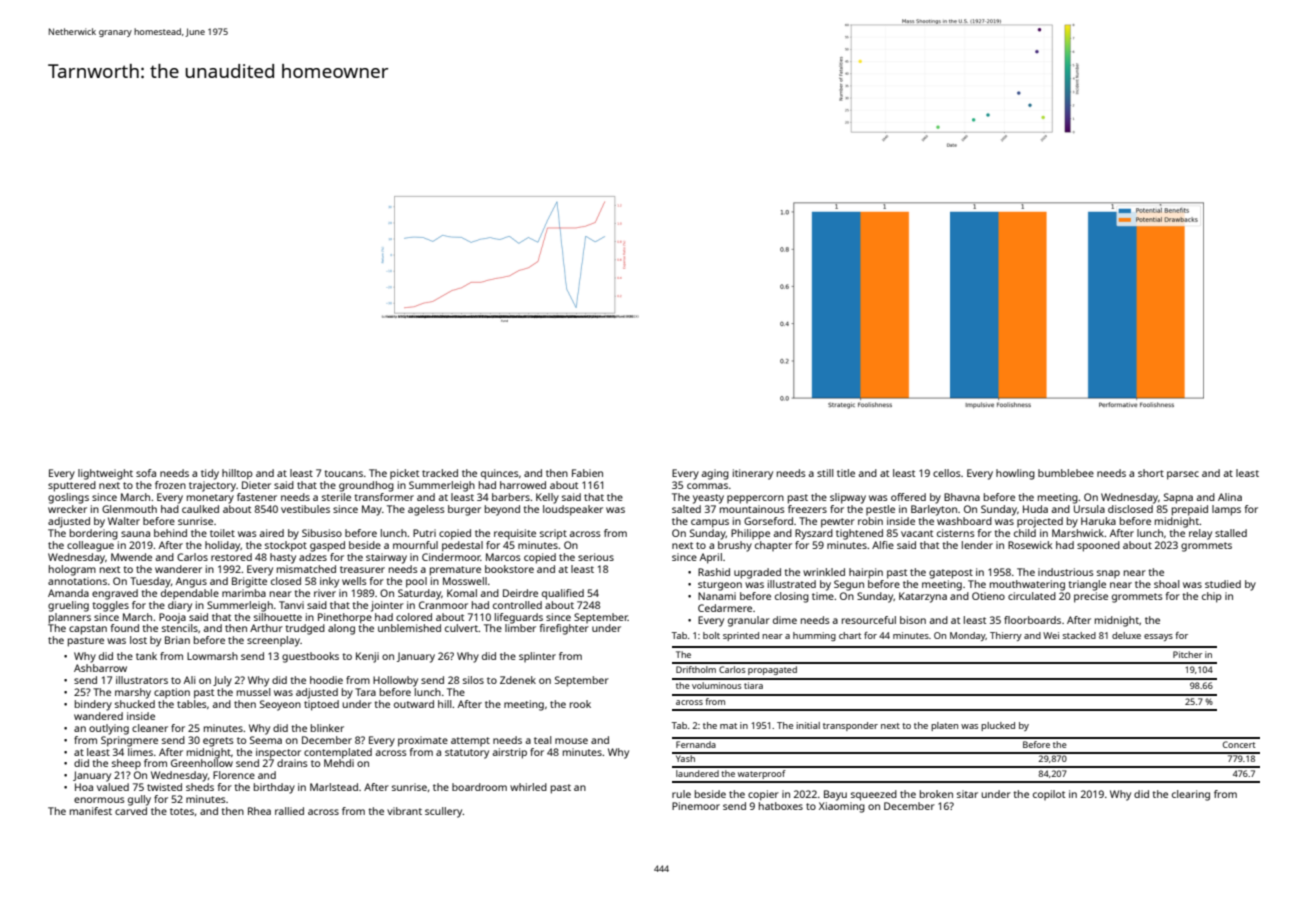  Describe the element at coordinates (1191, 795) in the screenshot. I see `clearing` at that location.
